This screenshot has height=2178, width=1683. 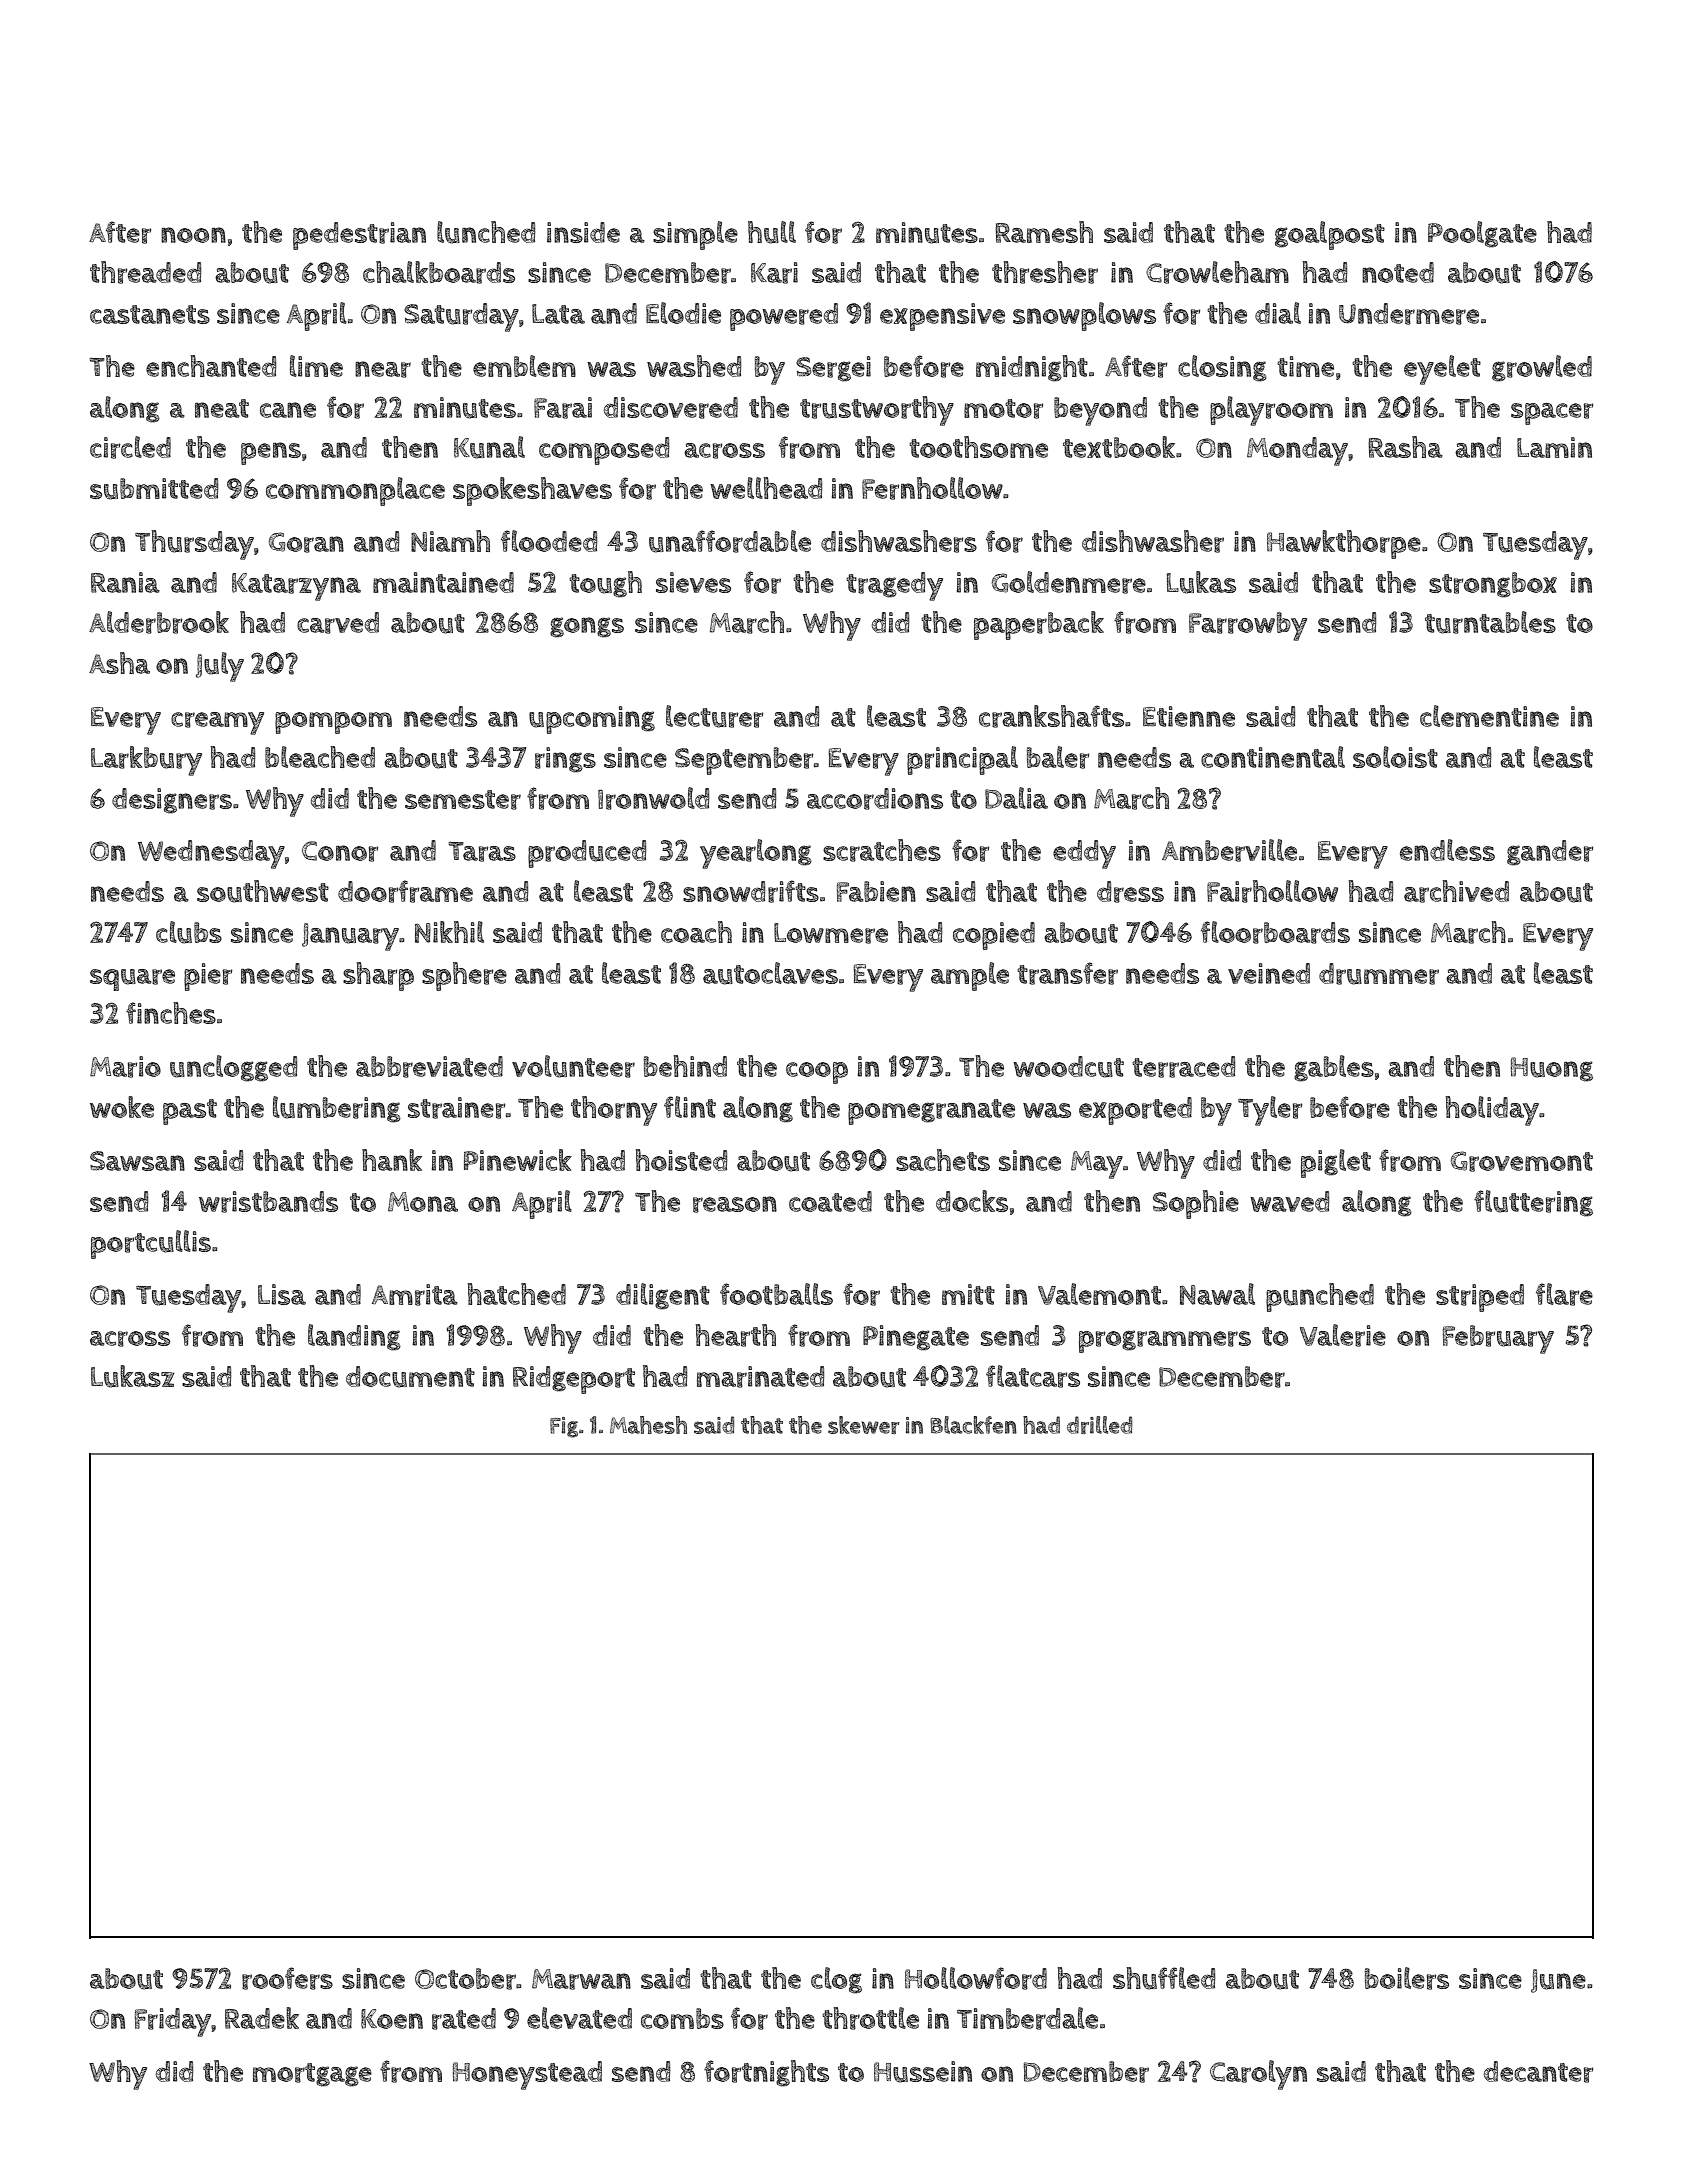 I want to click on goalpost, so click(x=1330, y=235).
